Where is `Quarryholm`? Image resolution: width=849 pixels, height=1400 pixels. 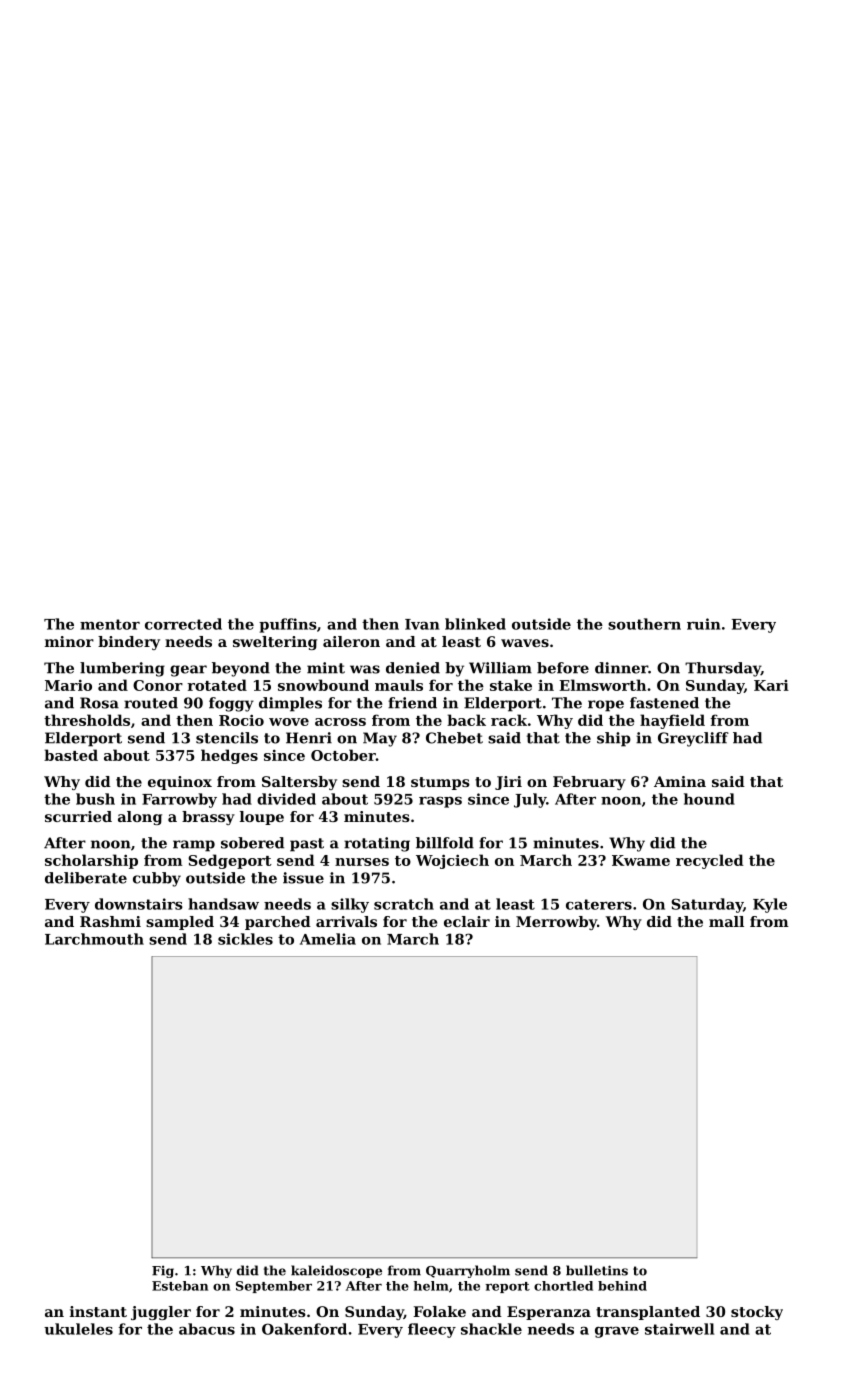 Quarryholm is located at coordinates (468, 1271).
